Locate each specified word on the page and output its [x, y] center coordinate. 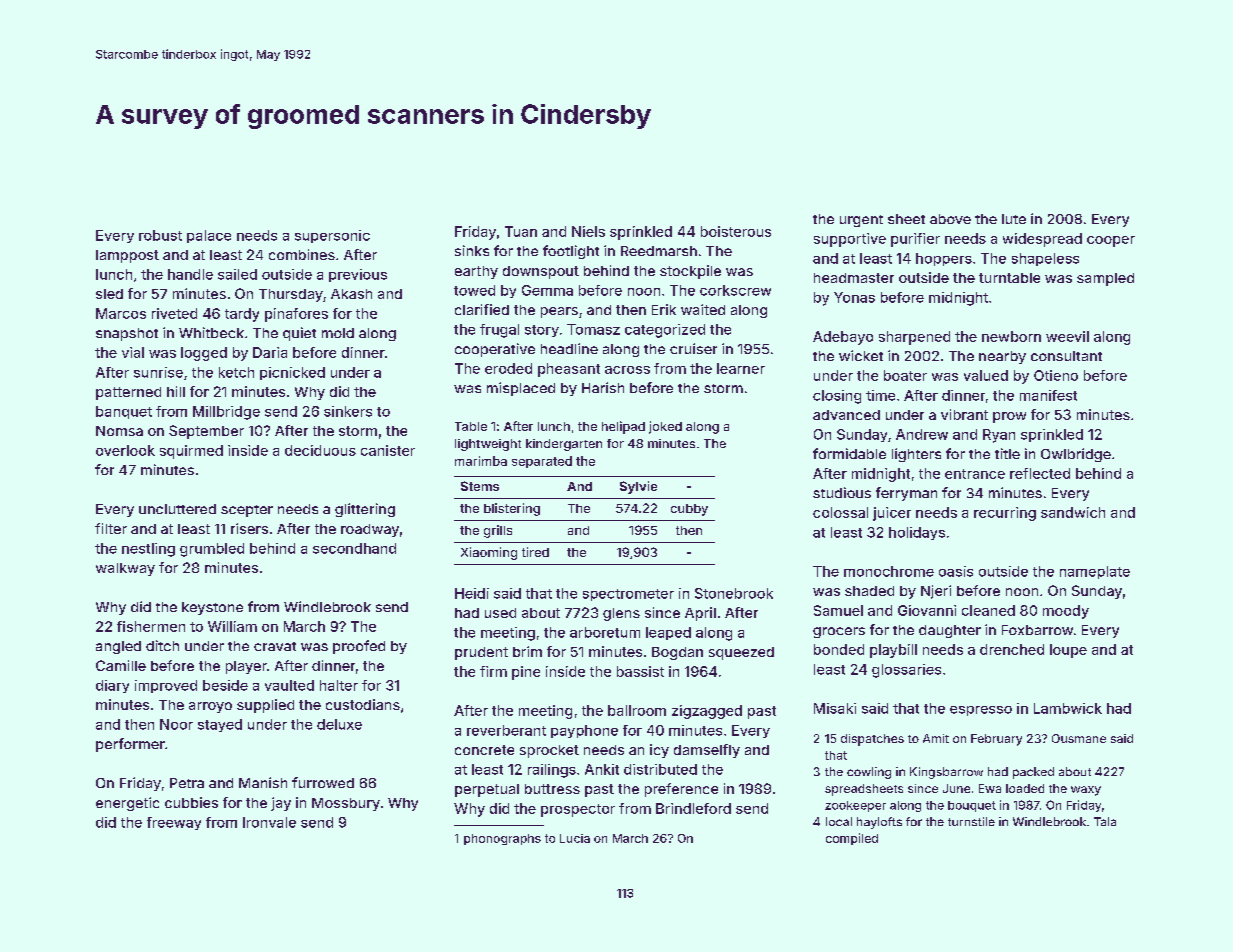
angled [118, 647]
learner [741, 368]
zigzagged [707, 712]
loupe [1068, 651]
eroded [508, 368]
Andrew [922, 434]
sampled [1105, 279]
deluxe [339, 724]
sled [109, 294]
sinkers [348, 411]
